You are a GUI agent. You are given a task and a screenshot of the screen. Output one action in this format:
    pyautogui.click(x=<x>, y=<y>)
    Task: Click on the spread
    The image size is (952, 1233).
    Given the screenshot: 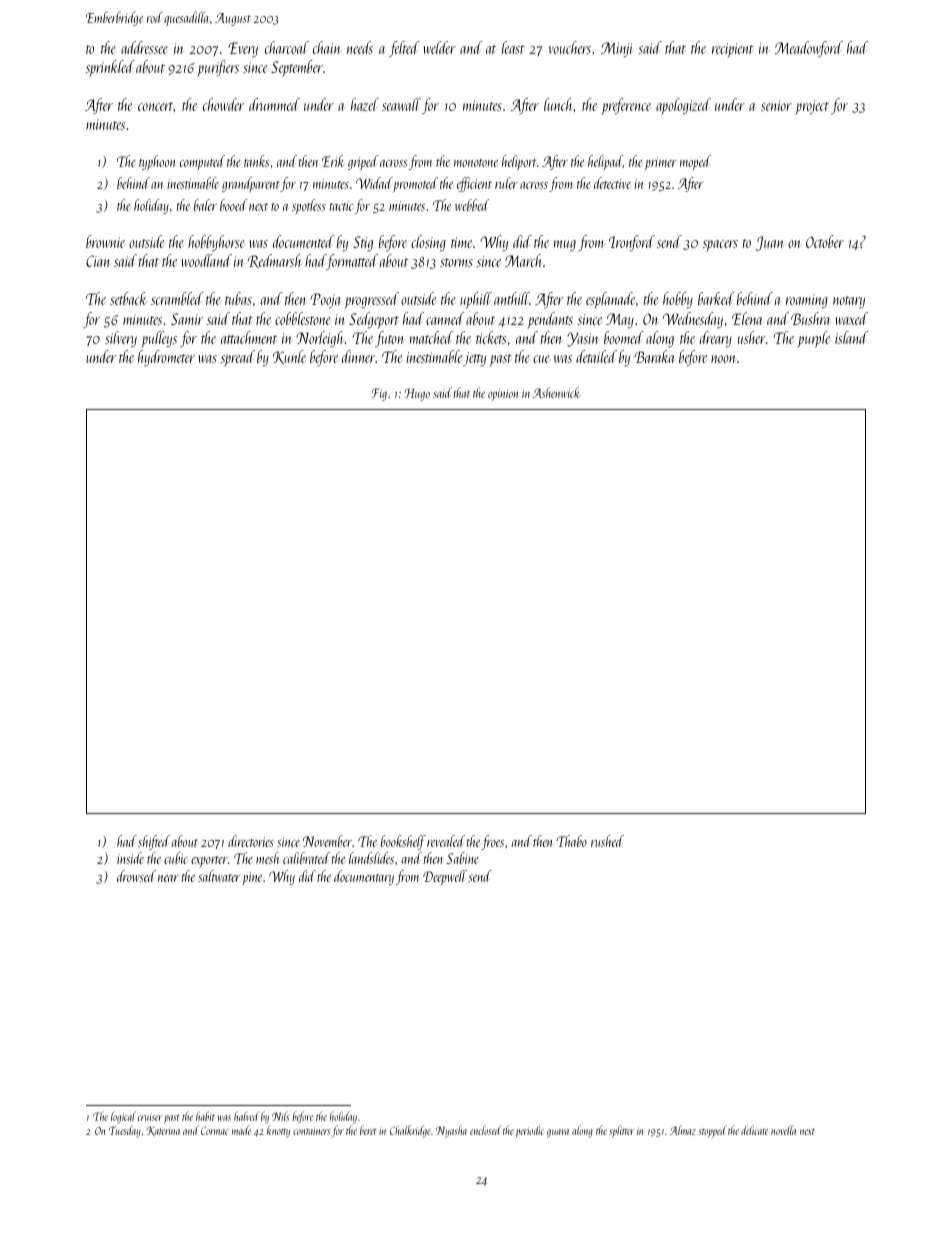 What is the action you would take?
    pyautogui.click(x=238, y=358)
